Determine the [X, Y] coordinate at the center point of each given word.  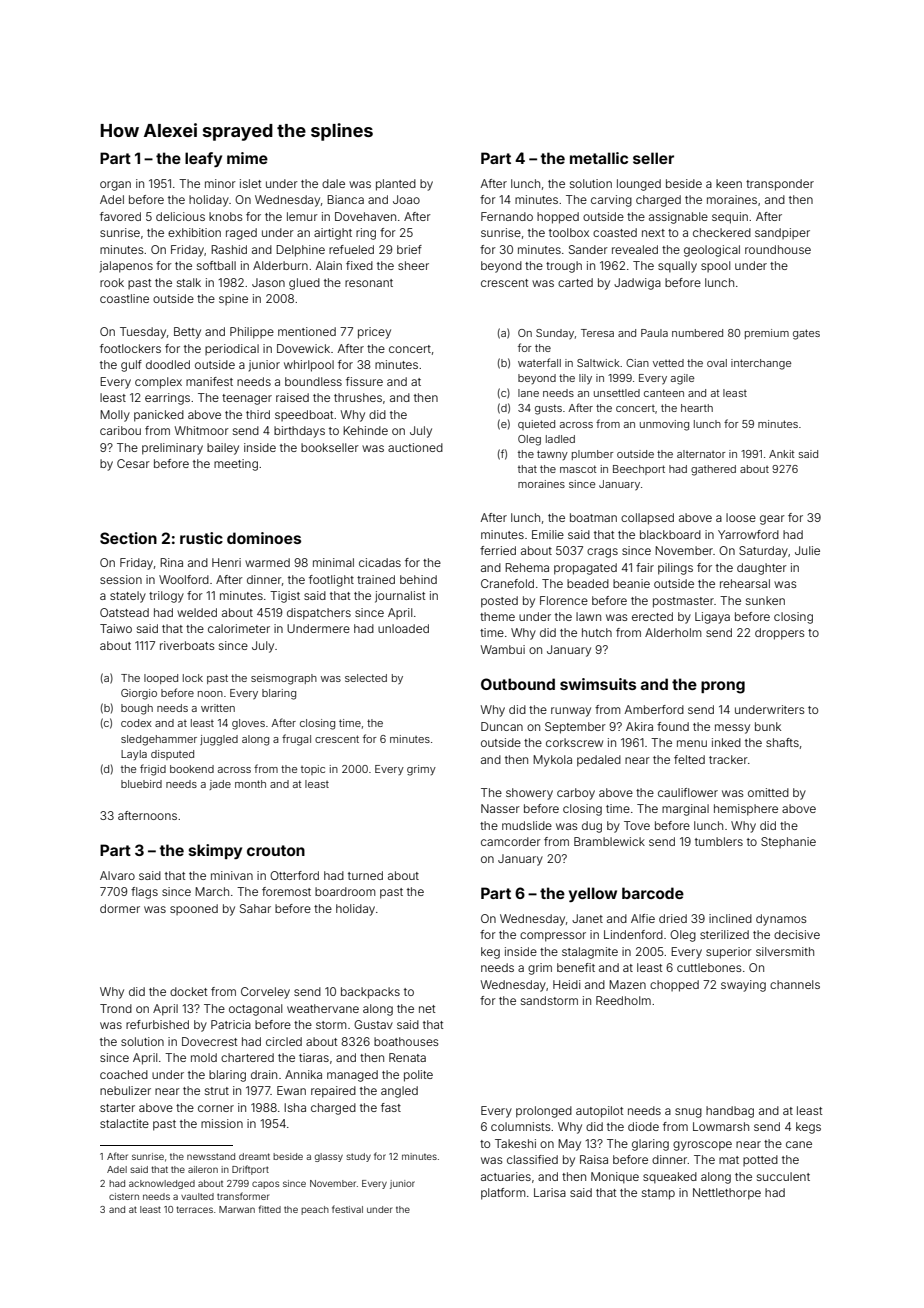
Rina [171, 562]
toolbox [569, 232]
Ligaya [712, 618]
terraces [194, 1209]
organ [115, 186]
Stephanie [788, 842]
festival [347, 1209]
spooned [194, 909]
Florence [564, 600]
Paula [654, 333]
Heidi [567, 984]
